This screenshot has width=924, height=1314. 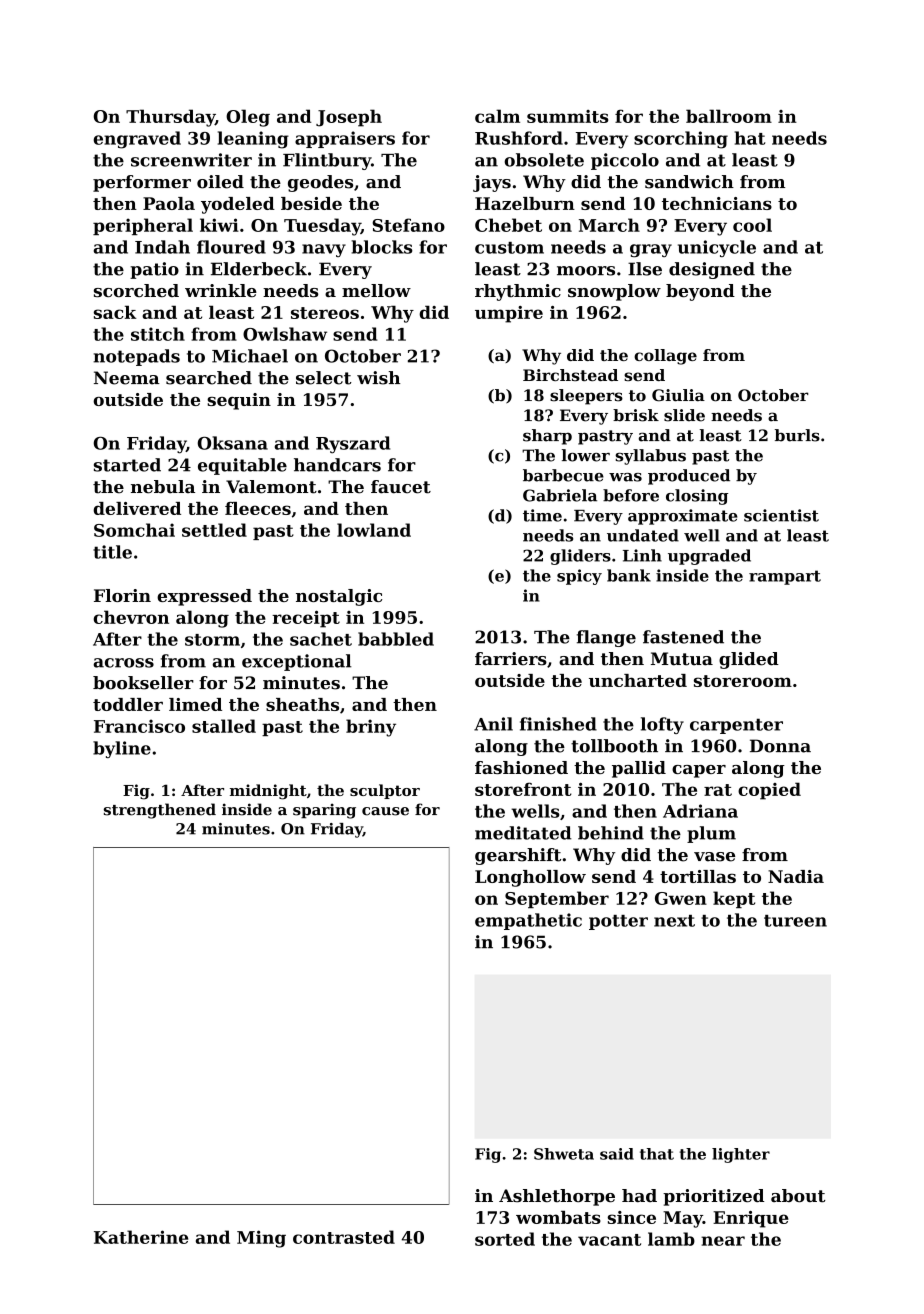 I want to click on Joseph, so click(x=349, y=118).
